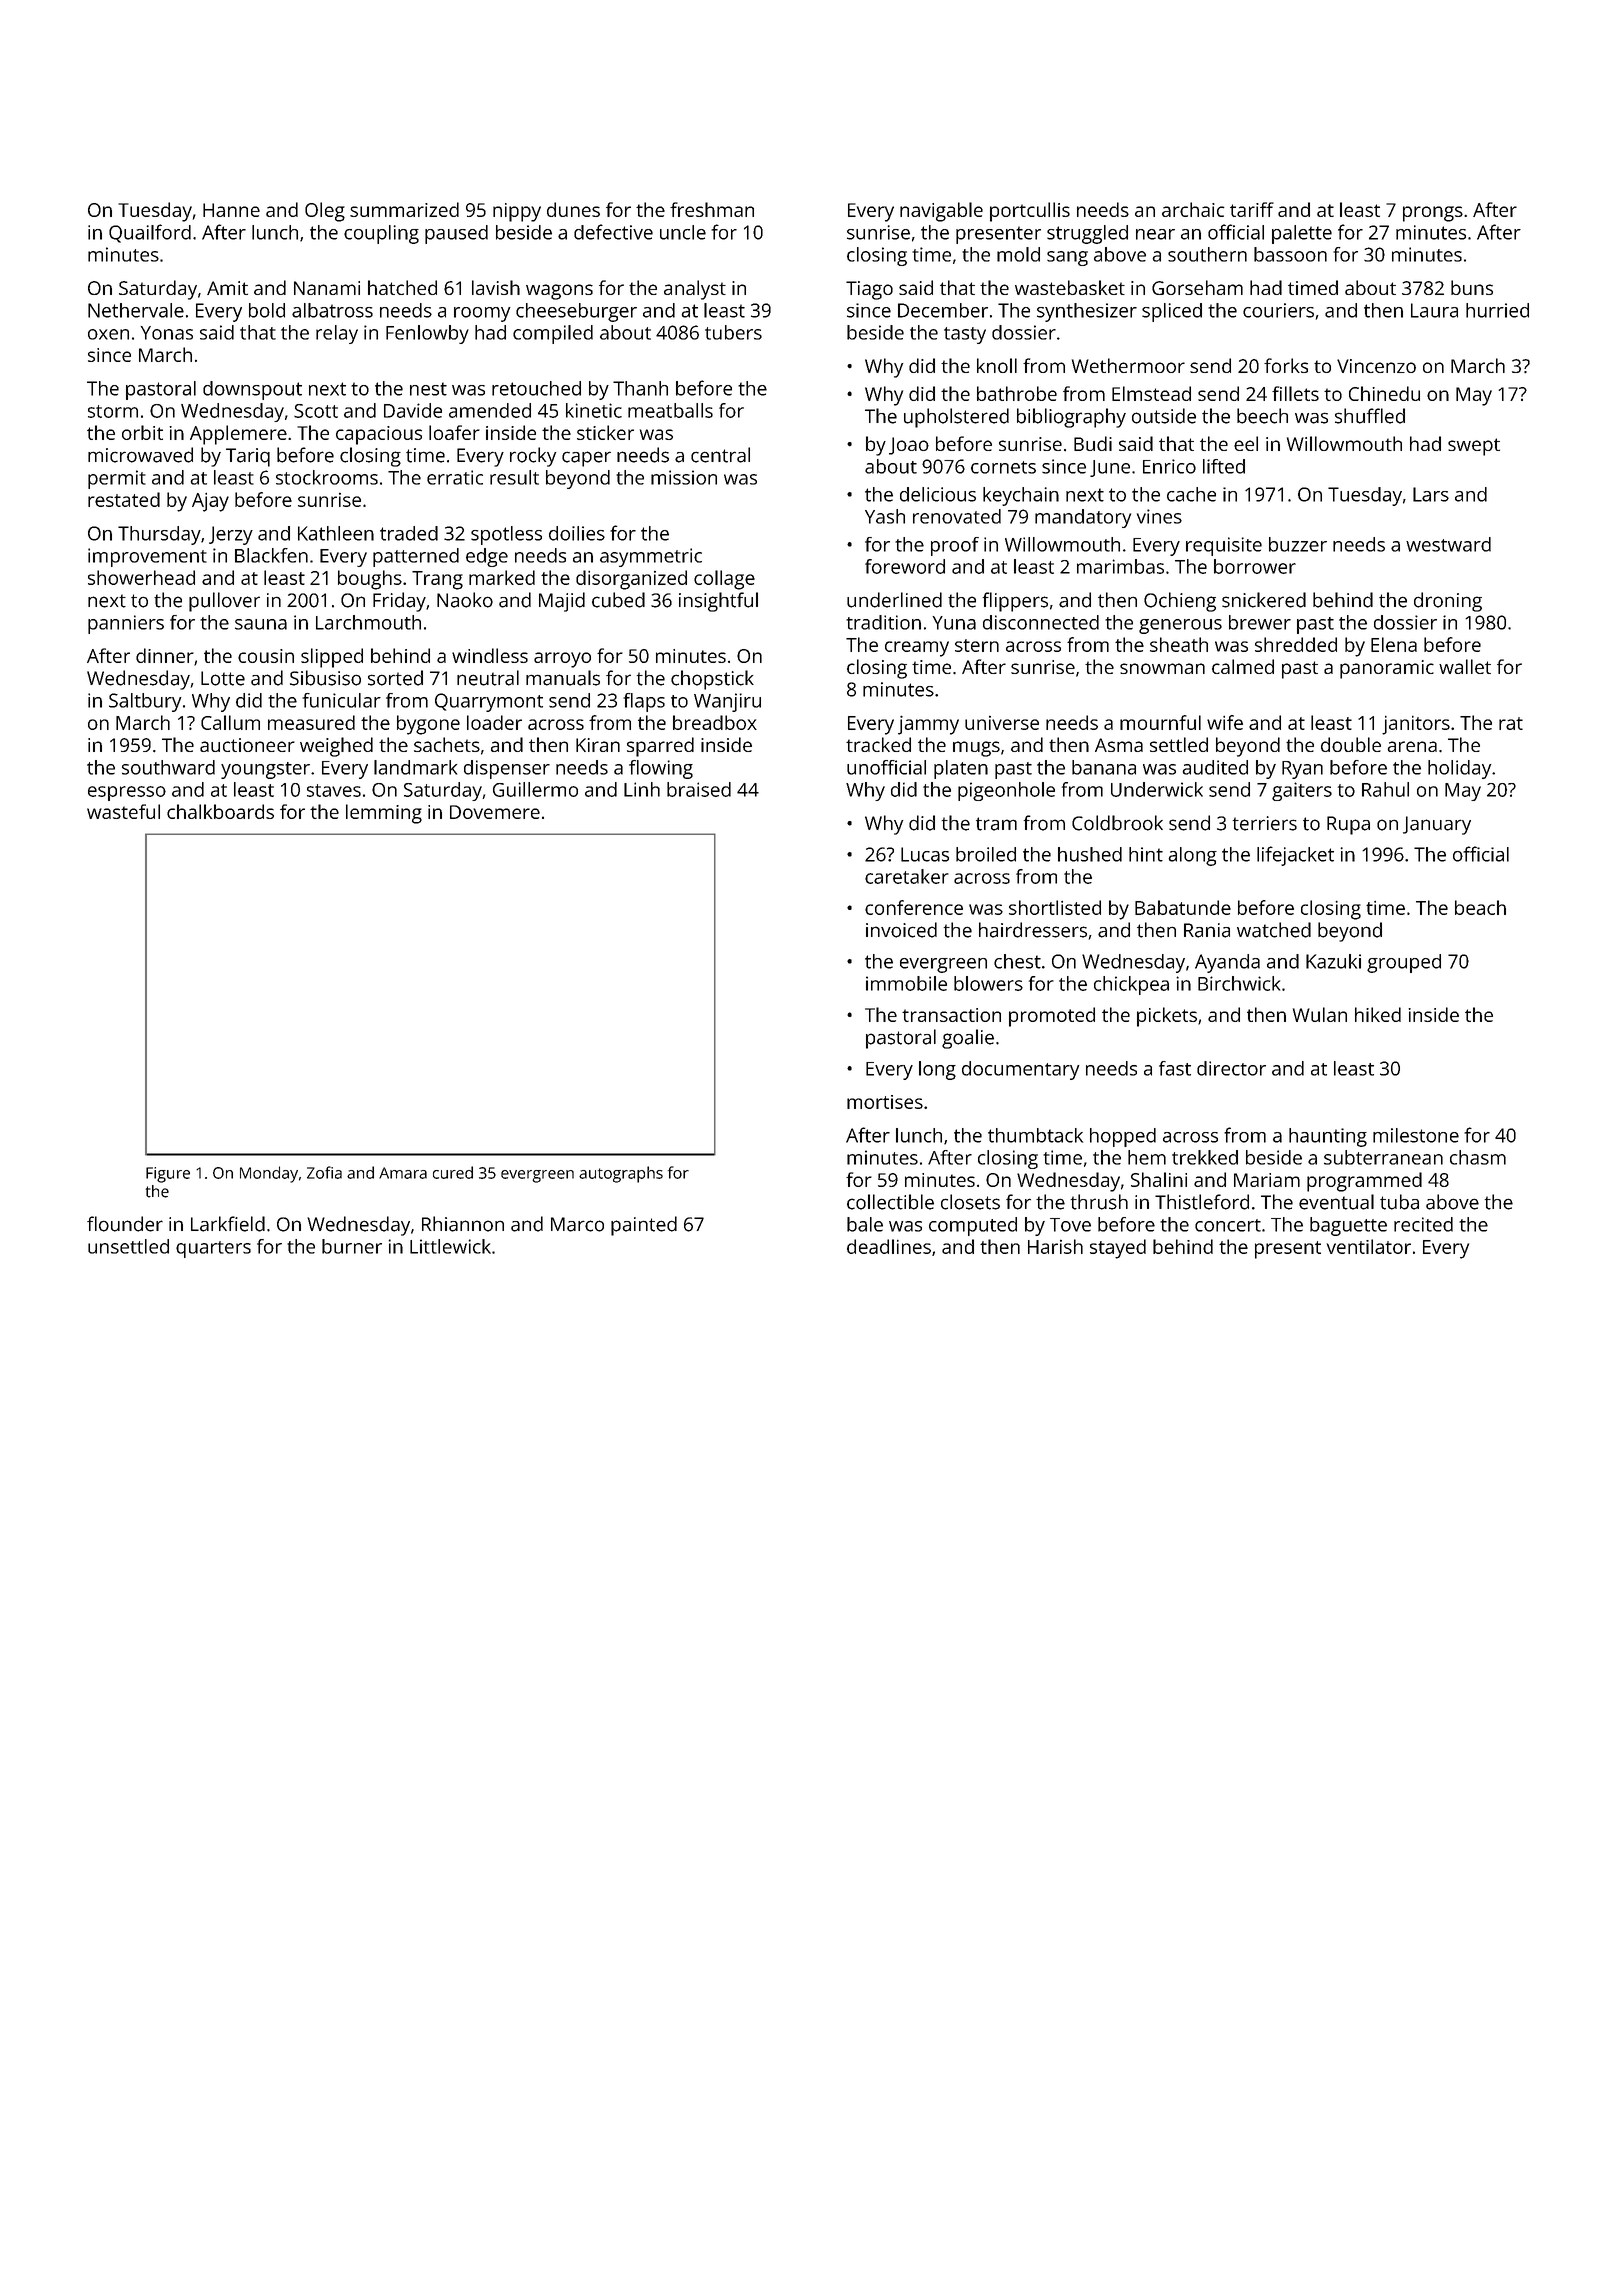 The width and height of the image is (1620, 2292). I want to click on freshman, so click(712, 209).
